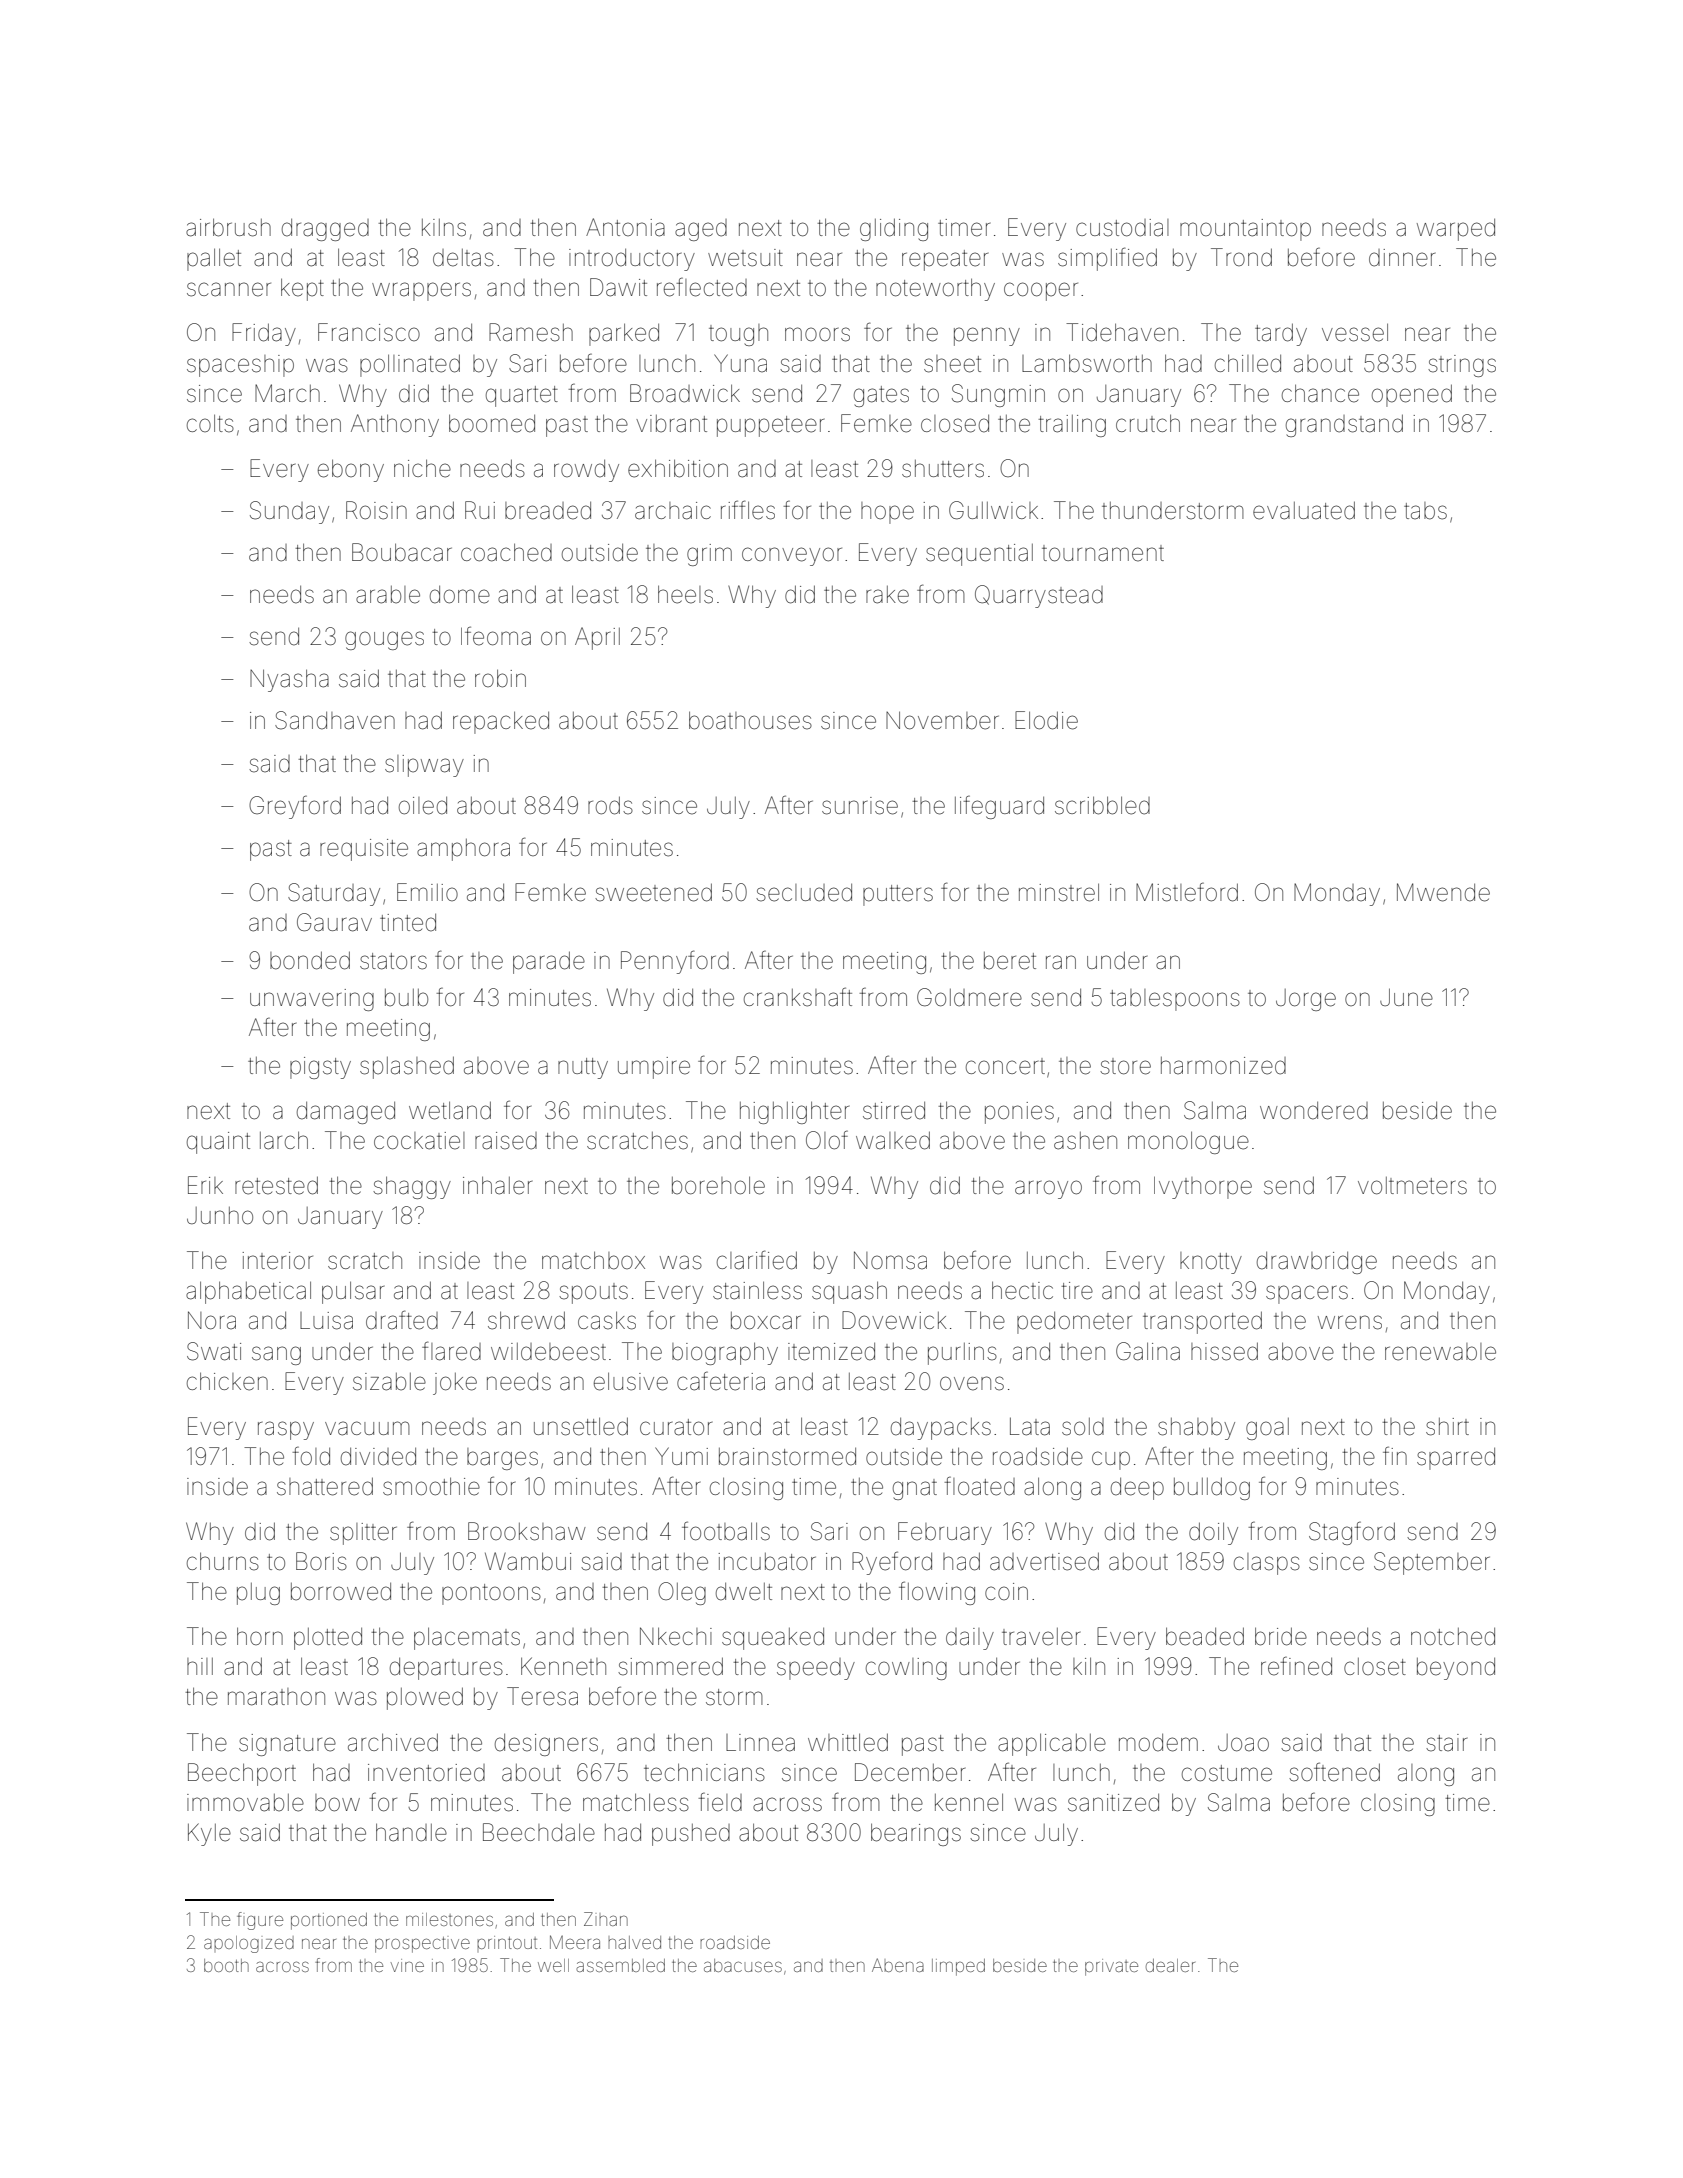  Describe the element at coordinates (407, 1965) in the screenshot. I see `vine` at that location.
